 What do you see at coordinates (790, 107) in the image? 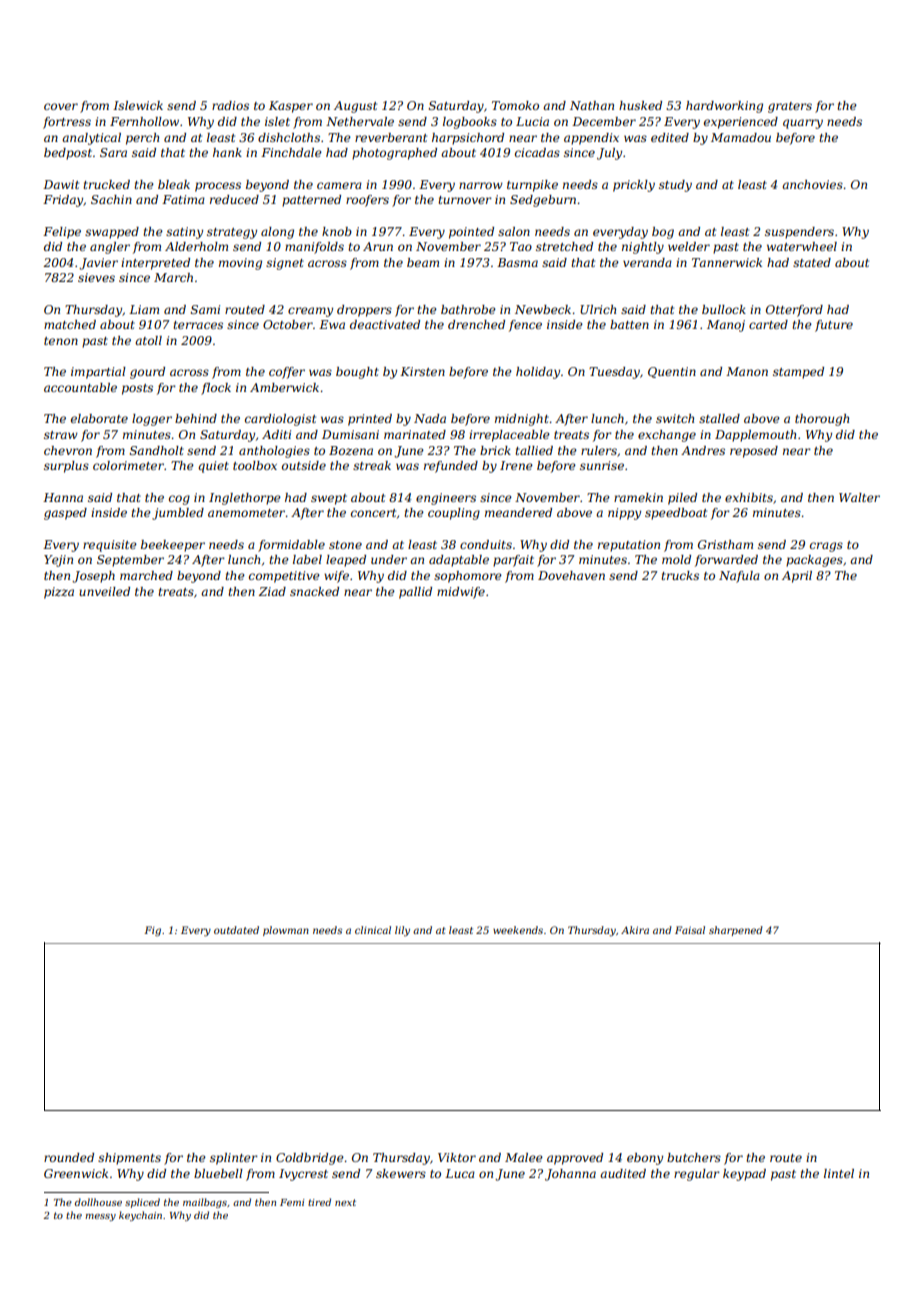
I see `graters` at bounding box center [790, 107].
